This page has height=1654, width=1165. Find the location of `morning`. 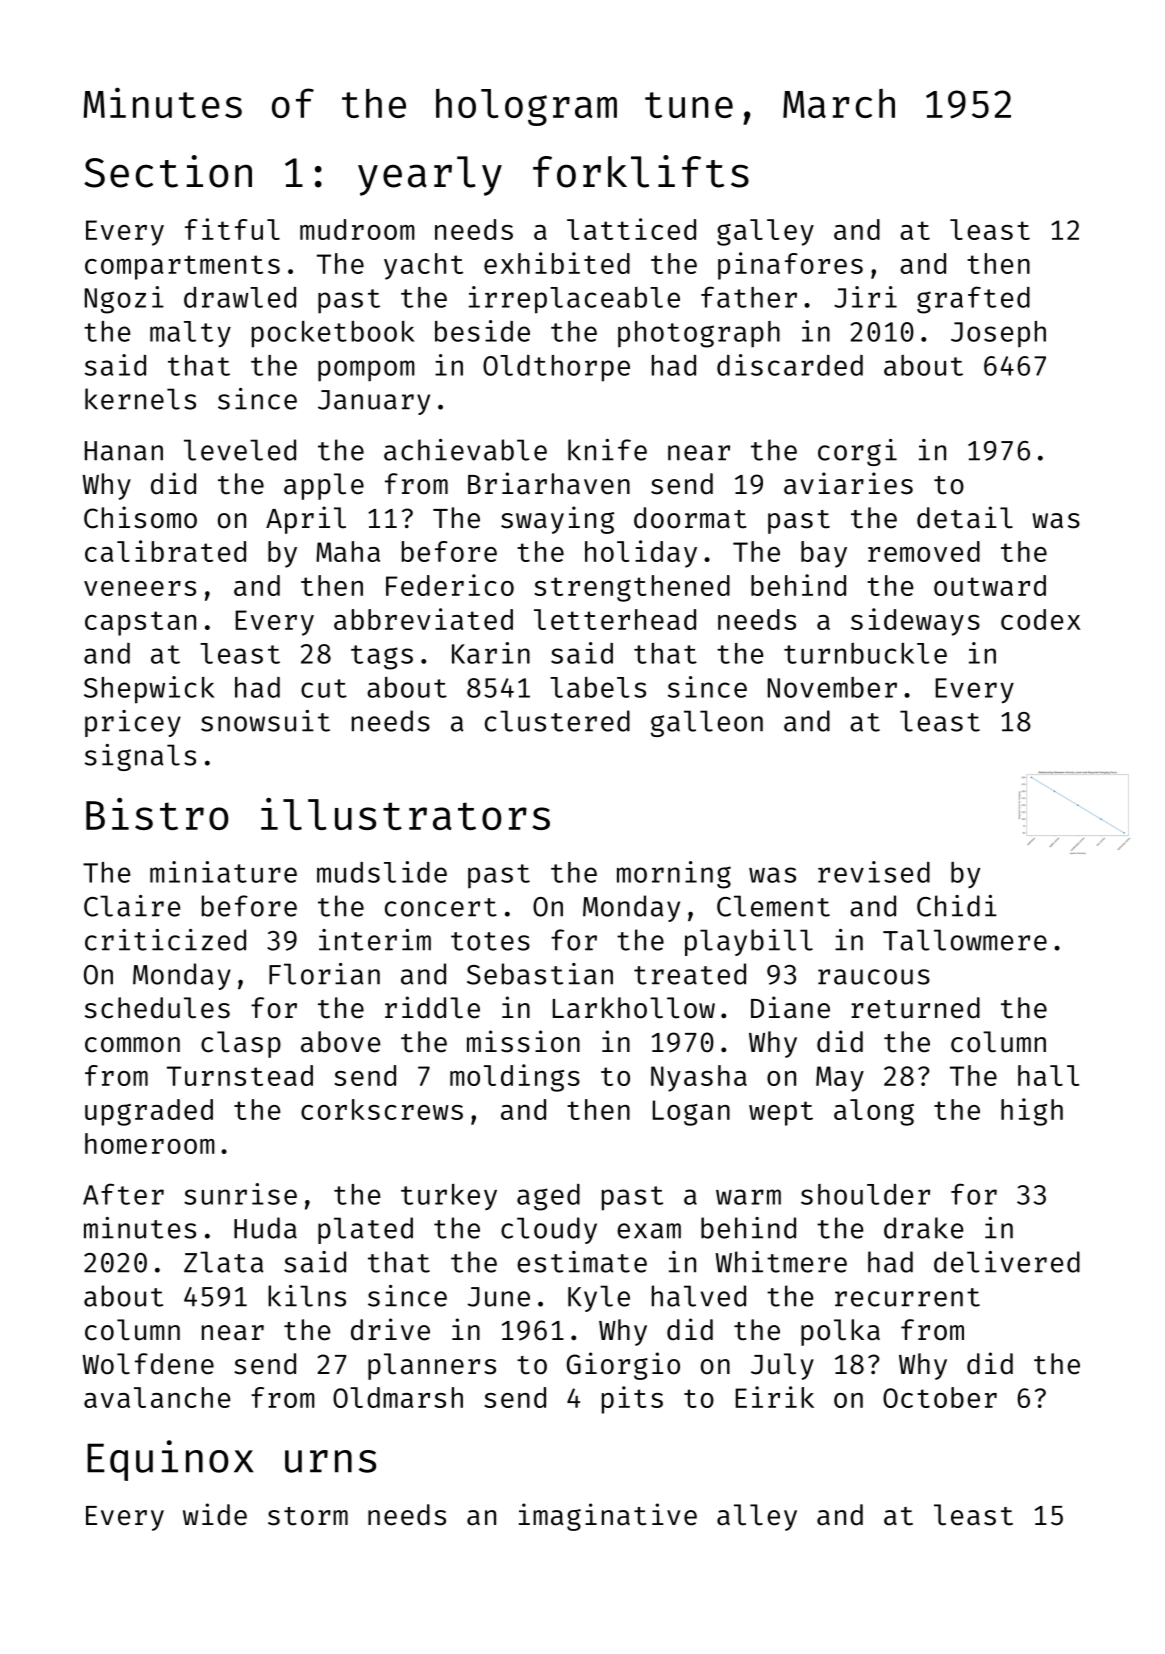

morning is located at coordinates (674, 875).
